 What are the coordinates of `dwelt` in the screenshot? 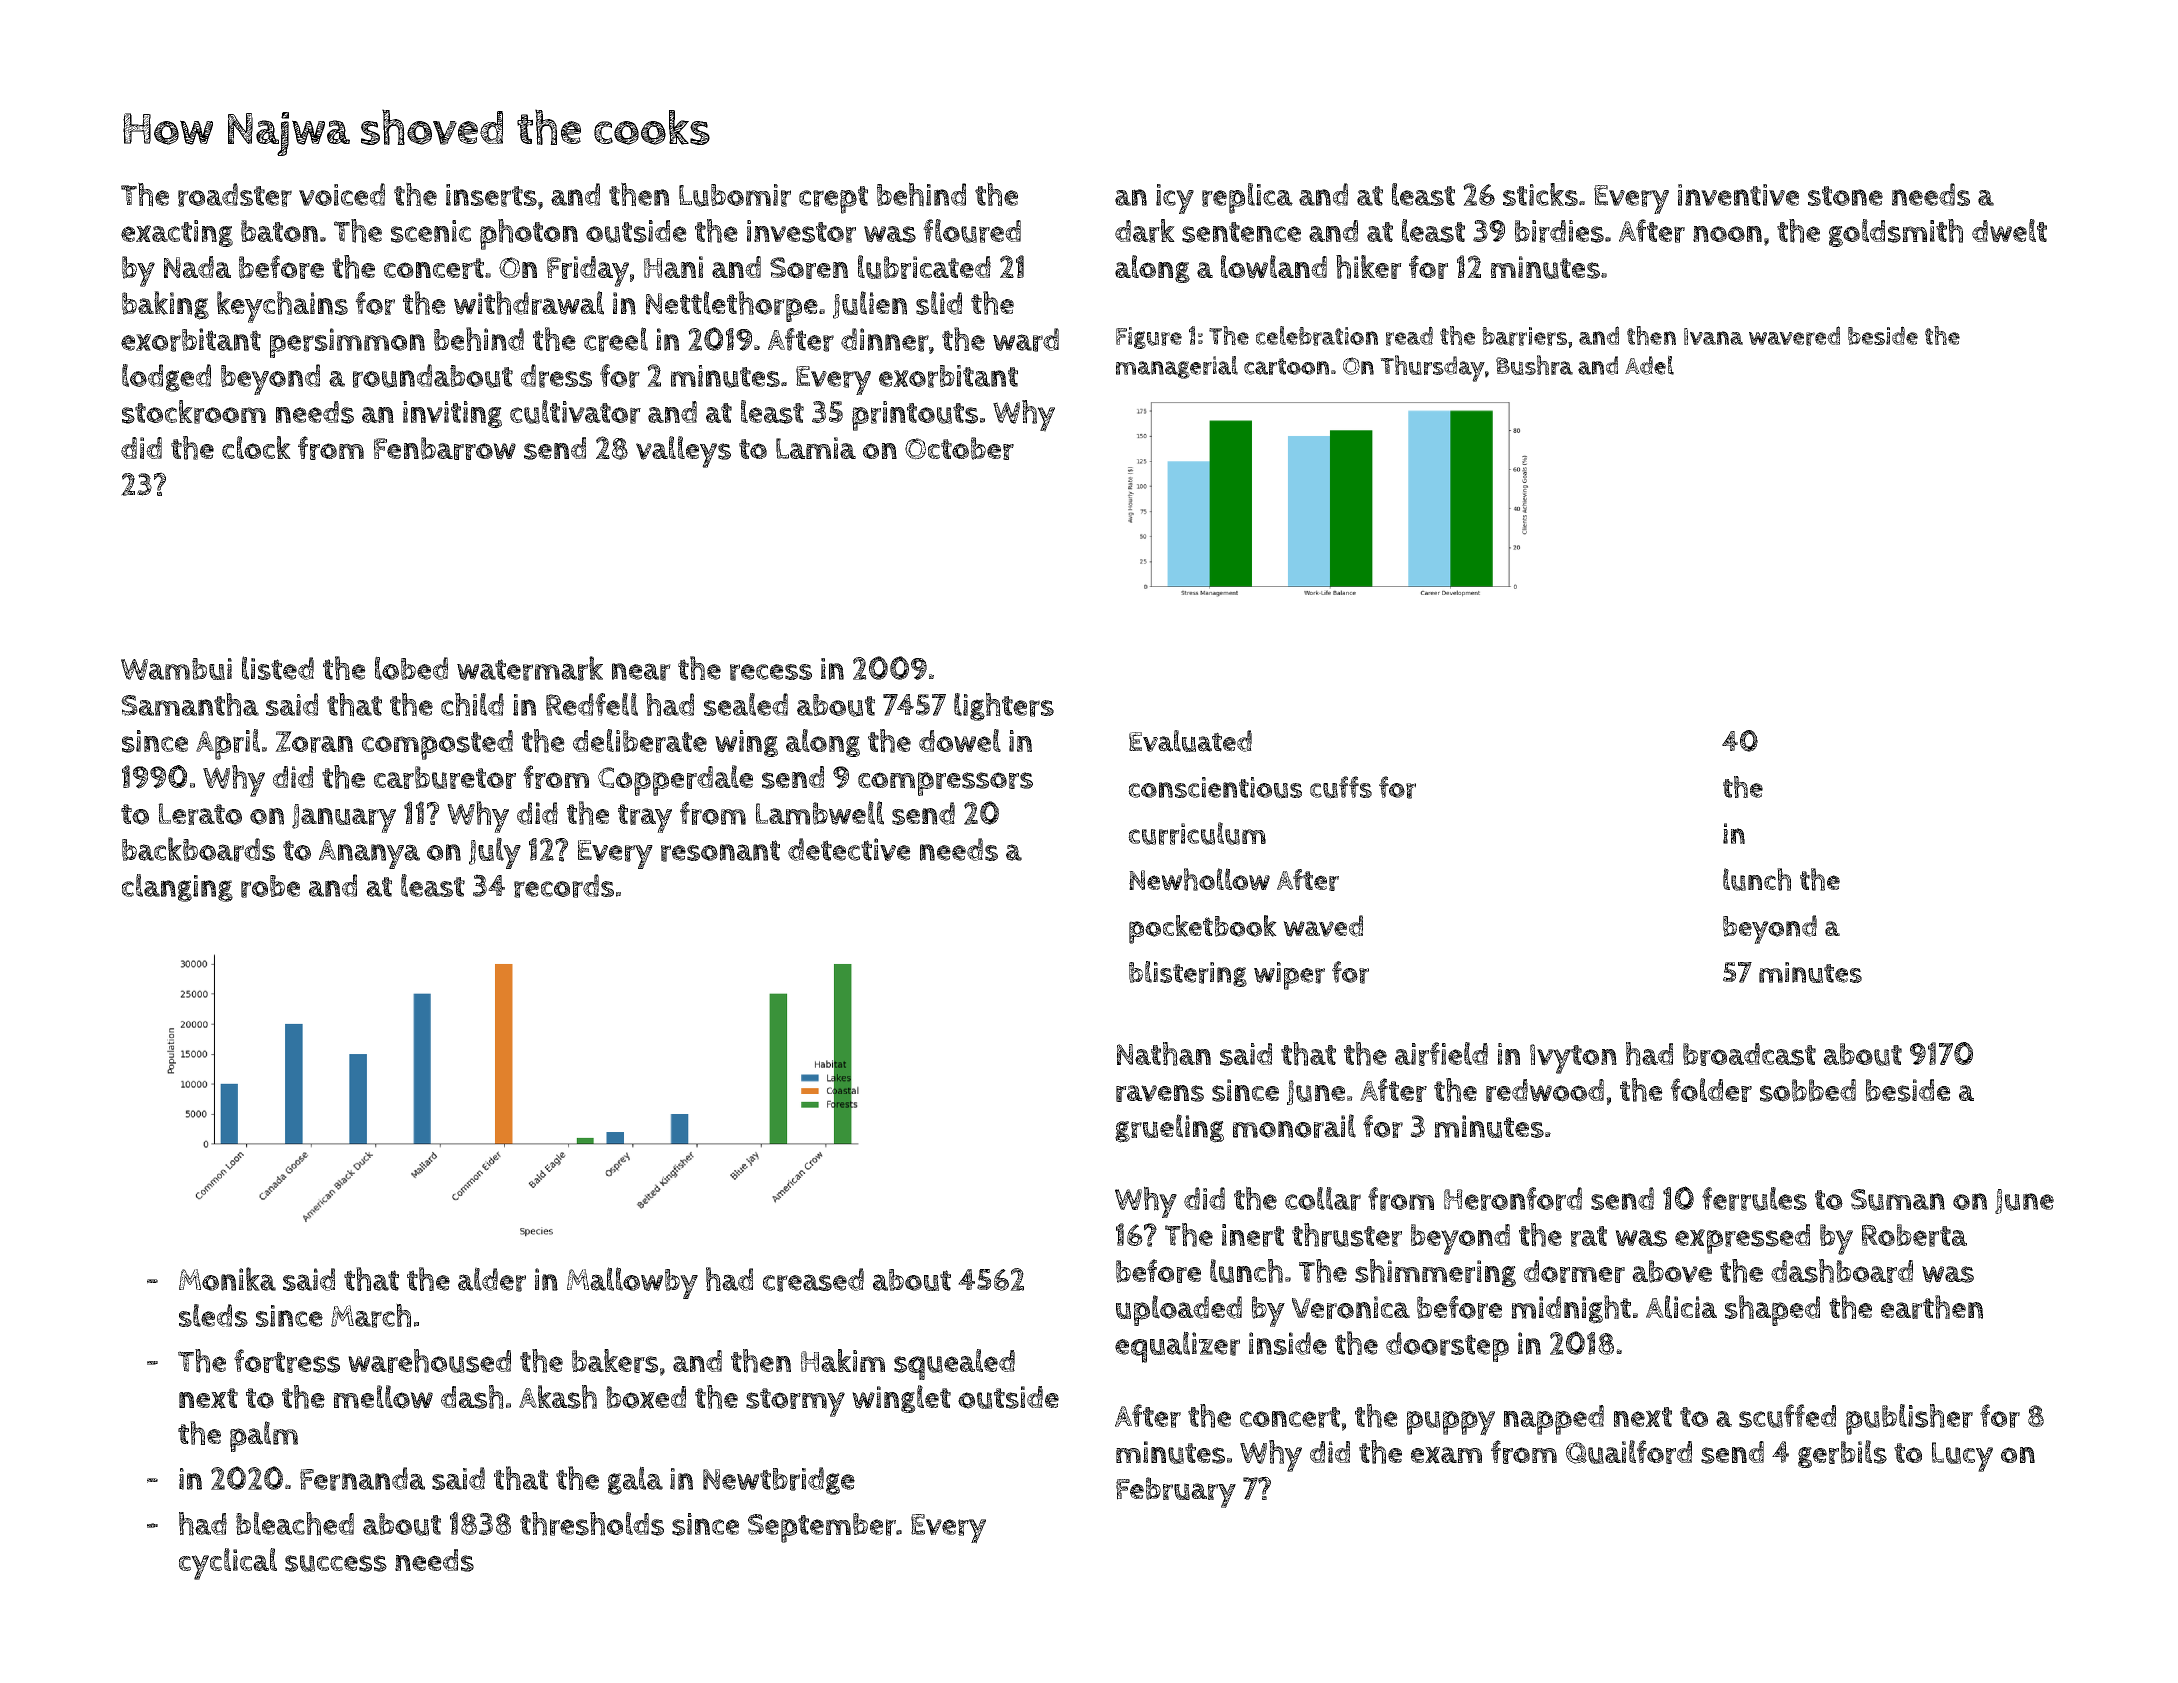 It's located at (2009, 231).
